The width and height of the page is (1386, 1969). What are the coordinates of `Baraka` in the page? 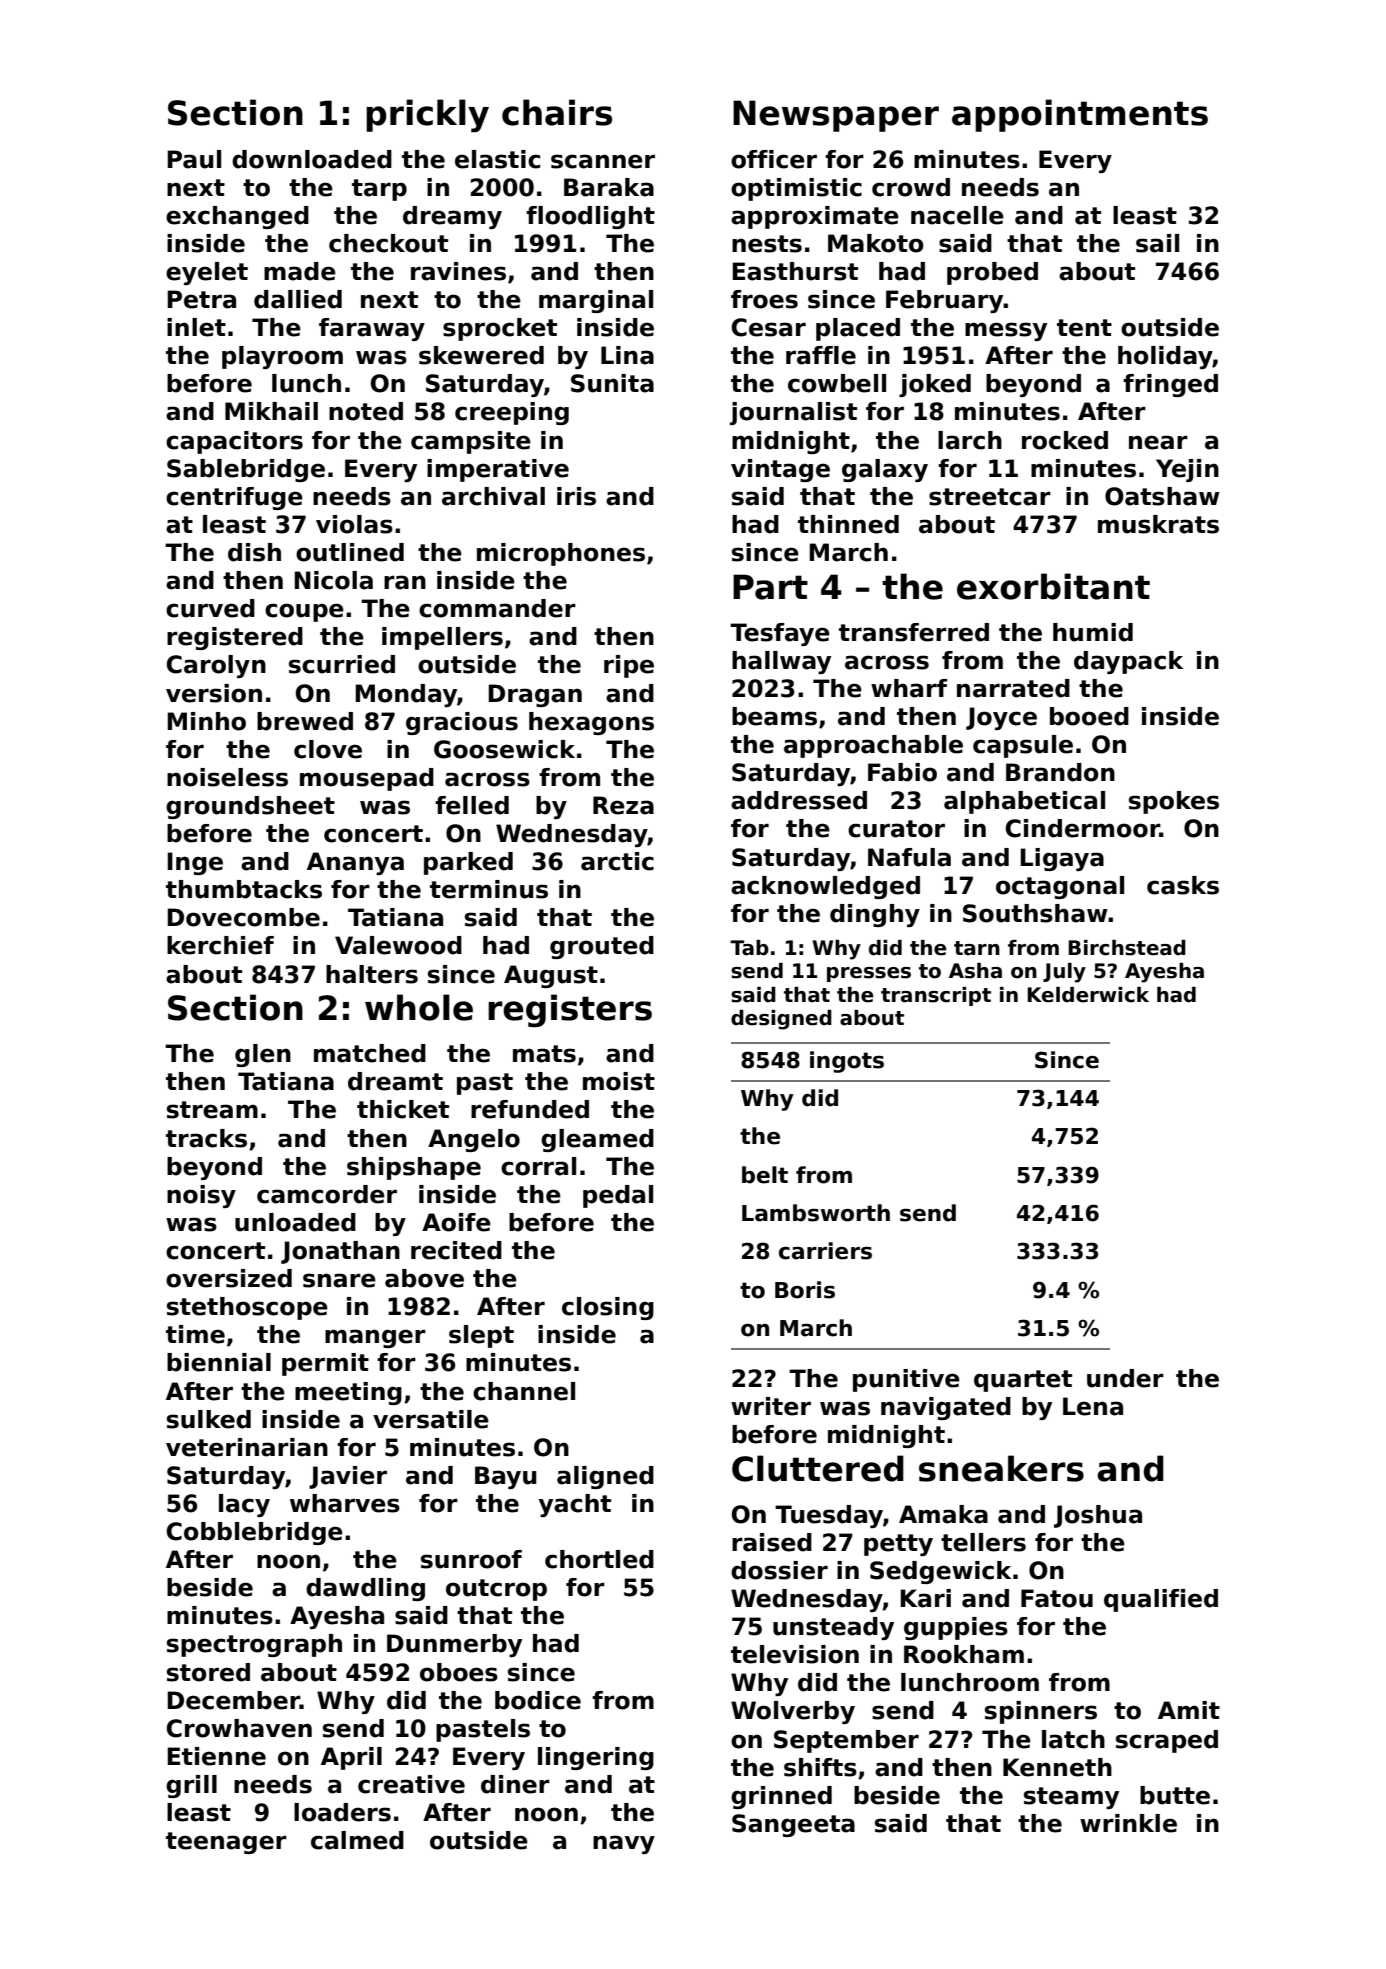 It's located at (609, 187).
